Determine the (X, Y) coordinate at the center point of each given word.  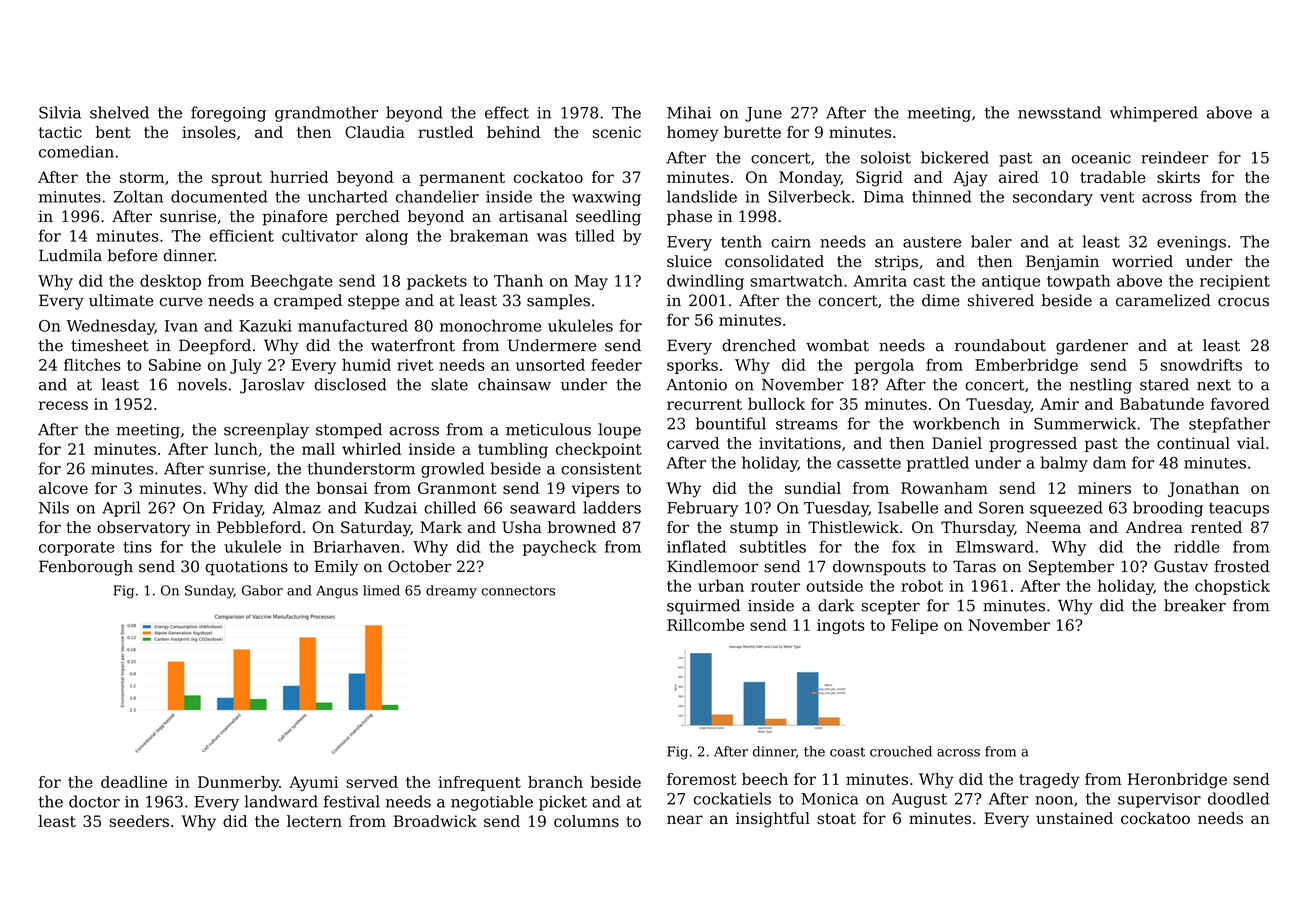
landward (281, 801)
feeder (616, 364)
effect (507, 112)
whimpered (1154, 114)
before (133, 255)
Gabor (262, 590)
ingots (840, 627)
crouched (901, 751)
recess (63, 405)
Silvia (60, 112)
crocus (1243, 302)
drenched (759, 345)
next (1214, 385)
